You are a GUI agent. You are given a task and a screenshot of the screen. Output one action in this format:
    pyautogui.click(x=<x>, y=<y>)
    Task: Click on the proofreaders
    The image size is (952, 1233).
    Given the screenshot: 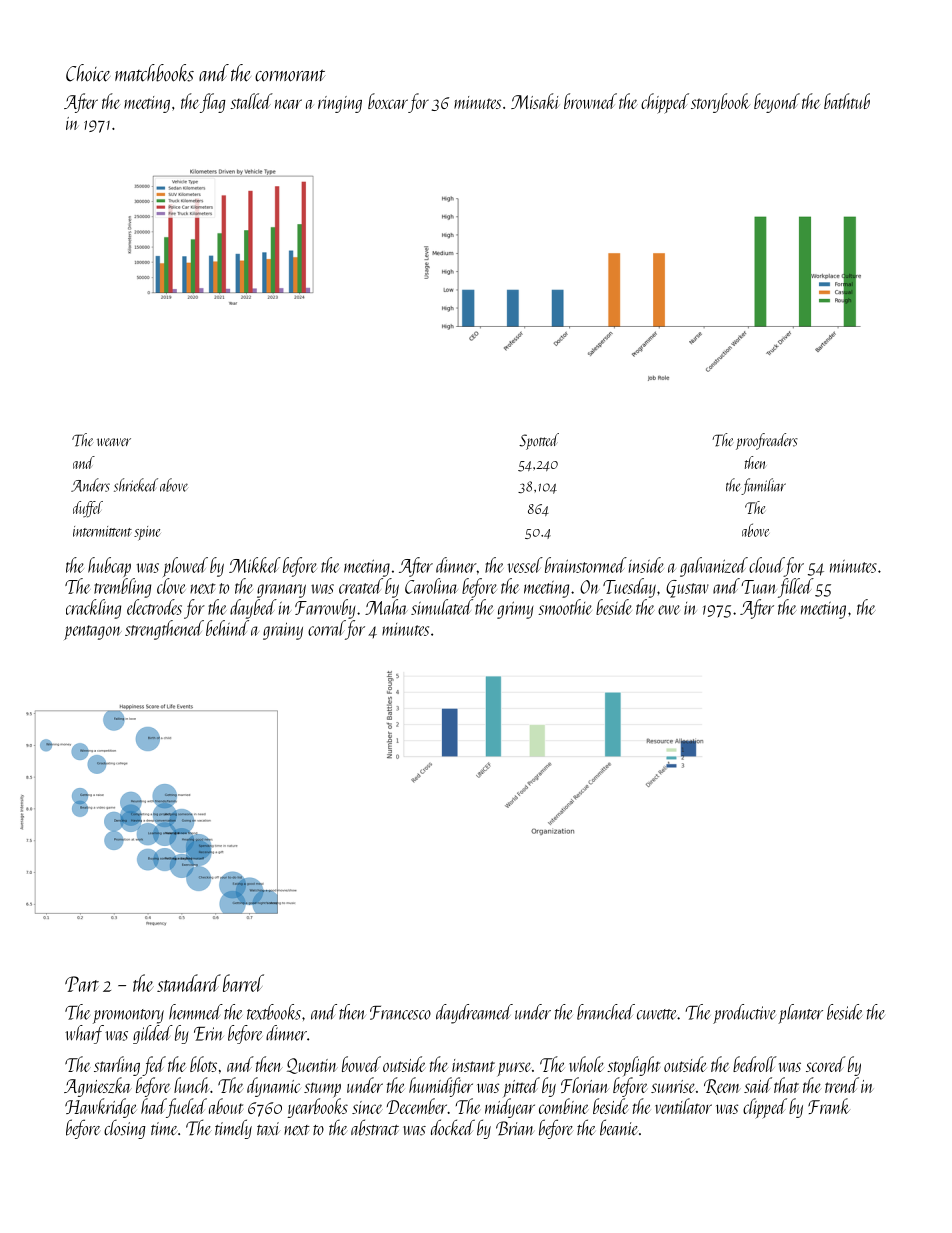 What is the action you would take?
    pyautogui.click(x=767, y=441)
